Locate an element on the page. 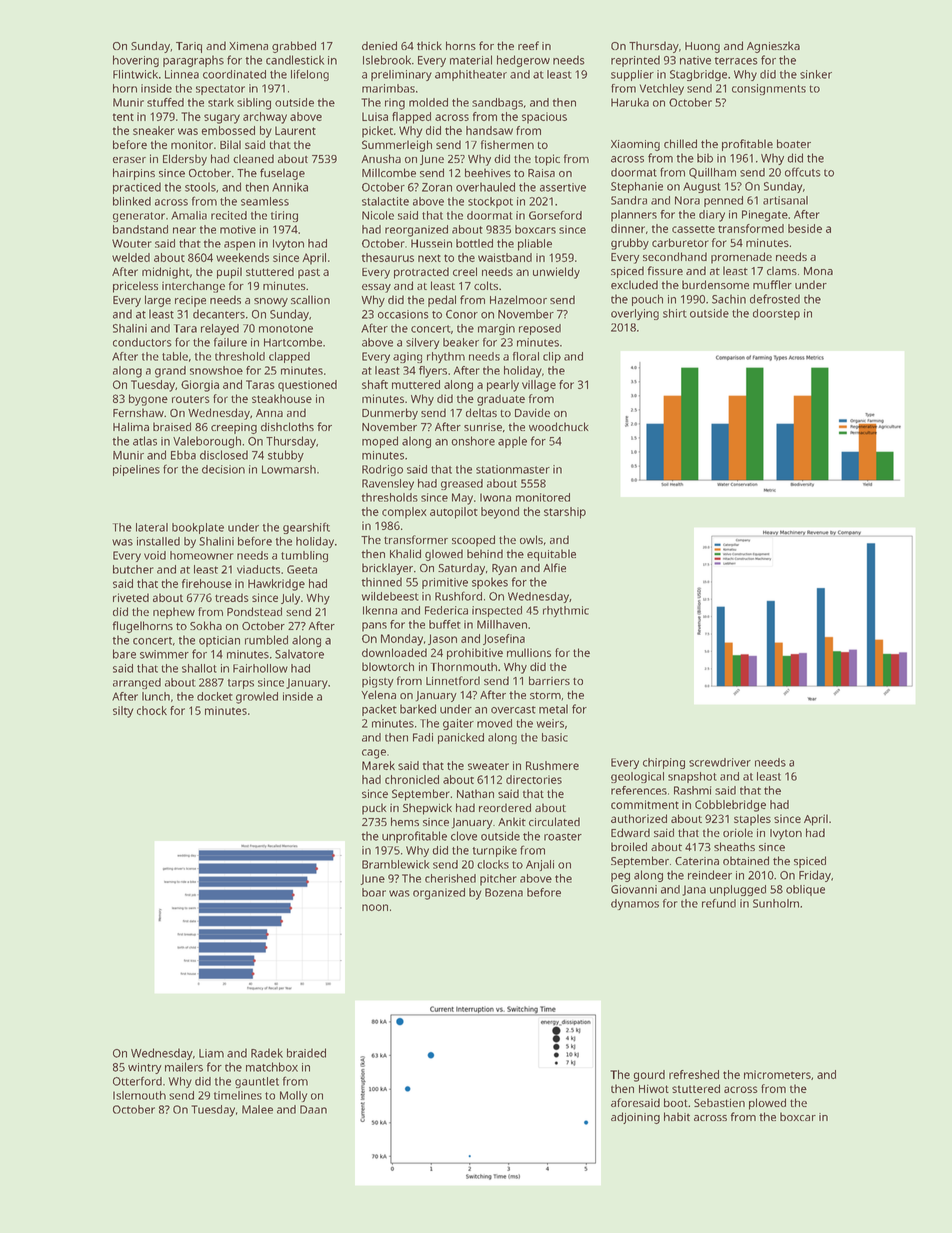  Anjali is located at coordinates (540, 865).
